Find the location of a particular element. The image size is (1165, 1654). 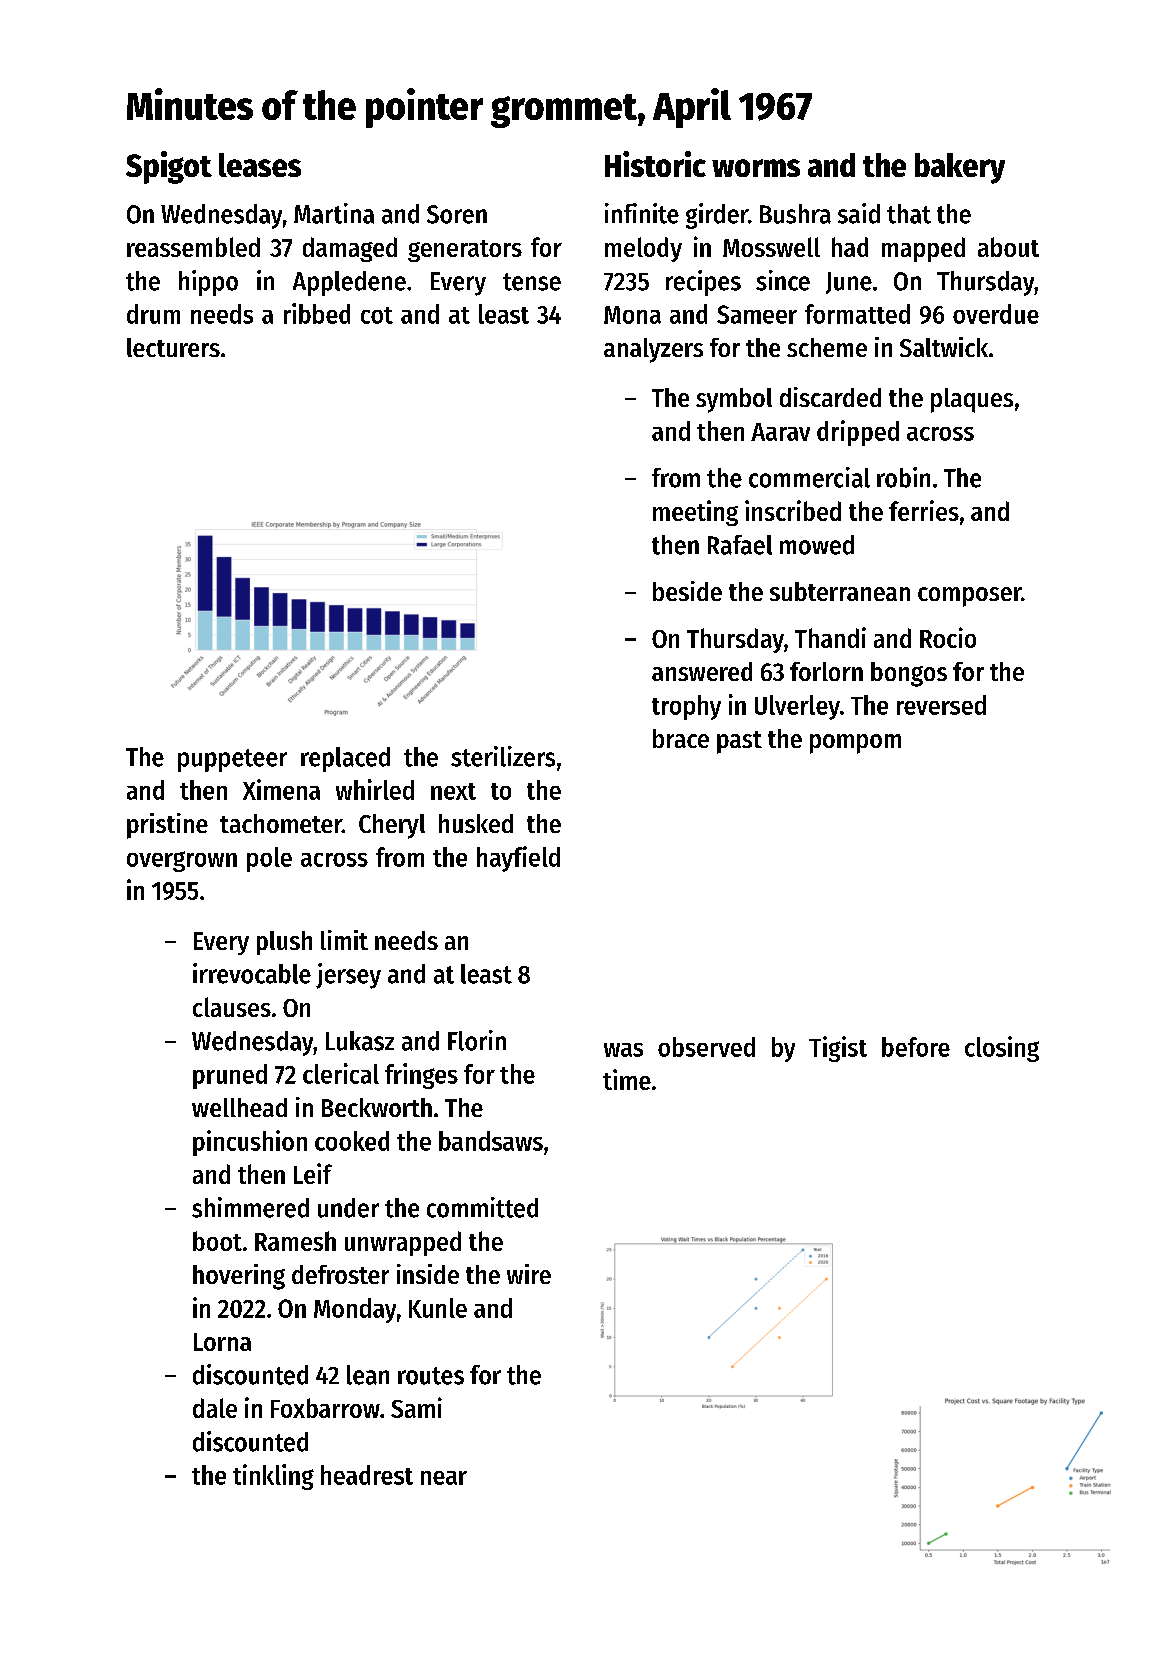

formatted is located at coordinates (857, 314).
